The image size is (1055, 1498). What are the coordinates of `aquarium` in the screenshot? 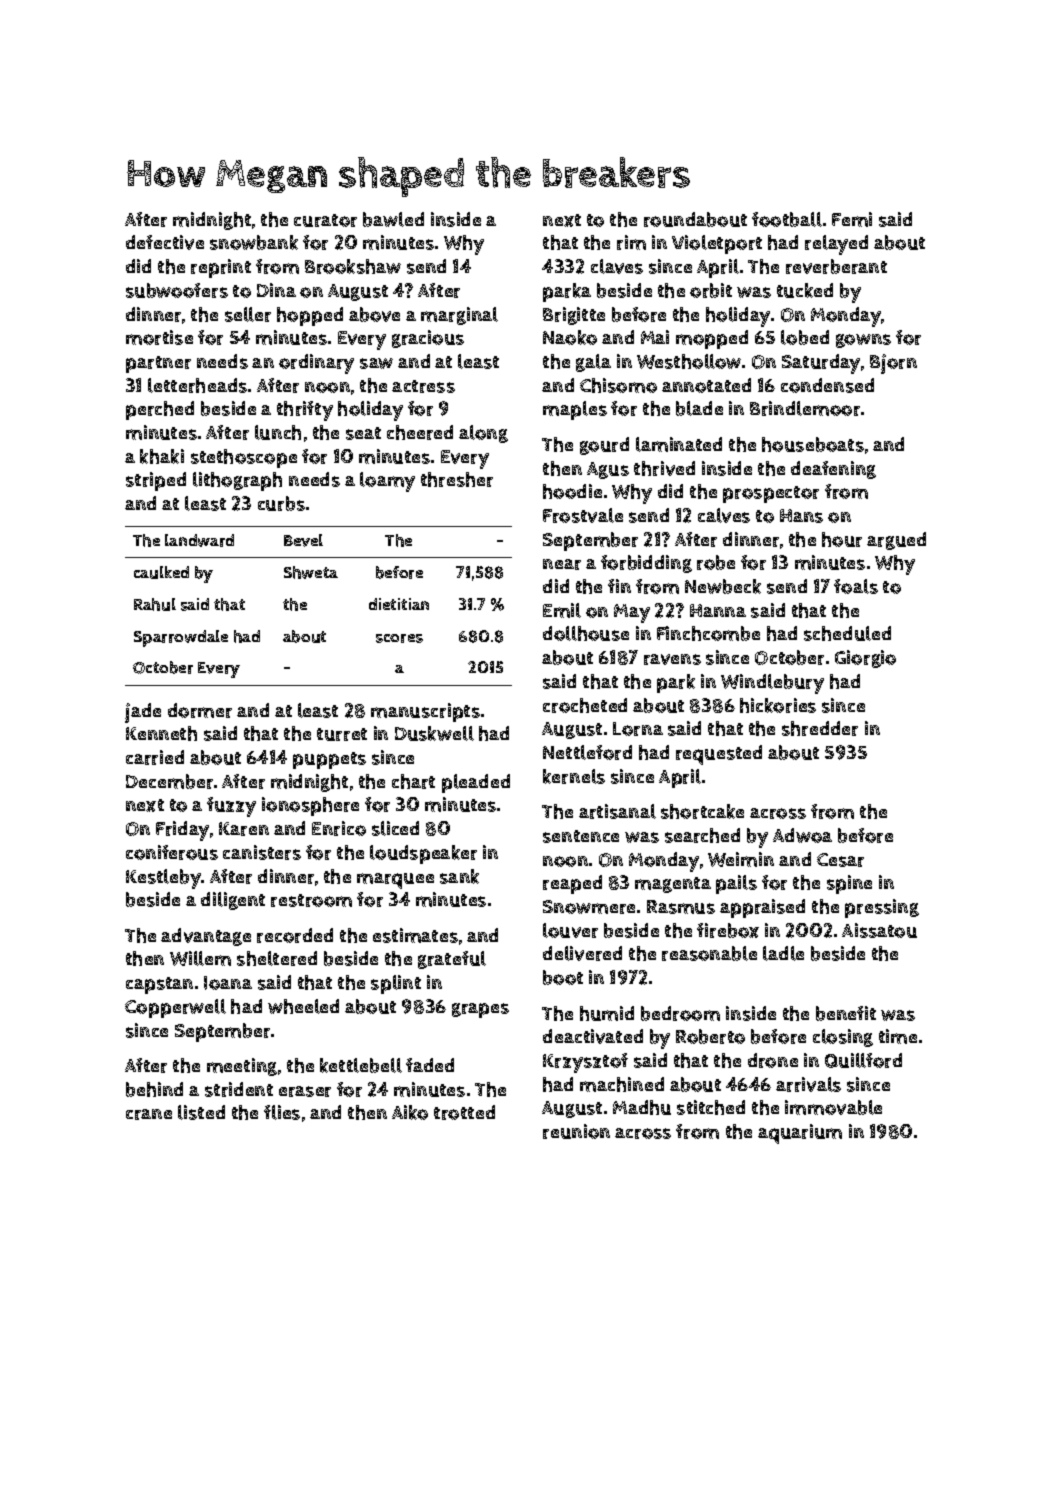 It's located at (800, 1134).
